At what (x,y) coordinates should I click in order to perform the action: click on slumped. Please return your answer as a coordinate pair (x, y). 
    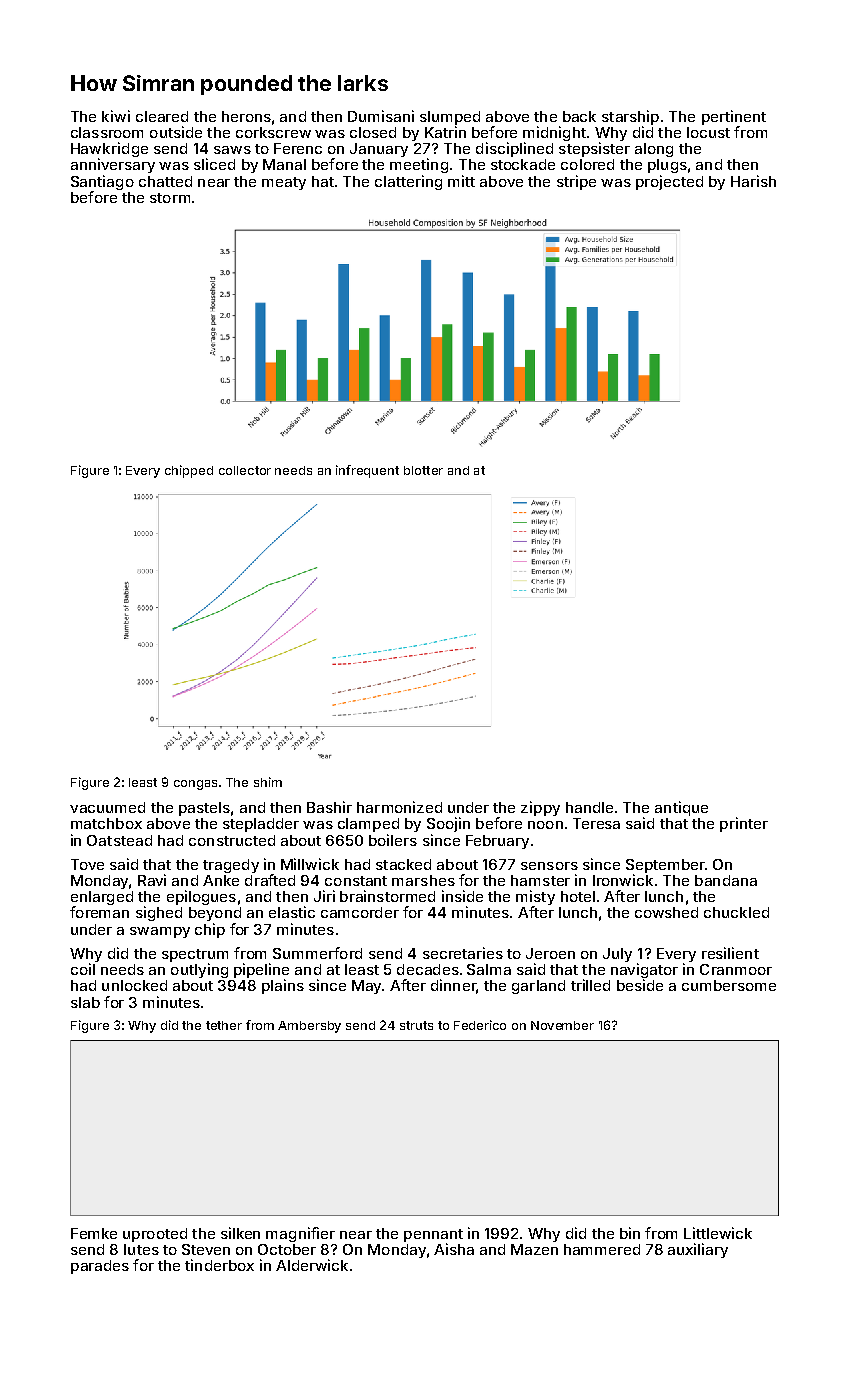
    Looking at the image, I should click on (450, 118).
